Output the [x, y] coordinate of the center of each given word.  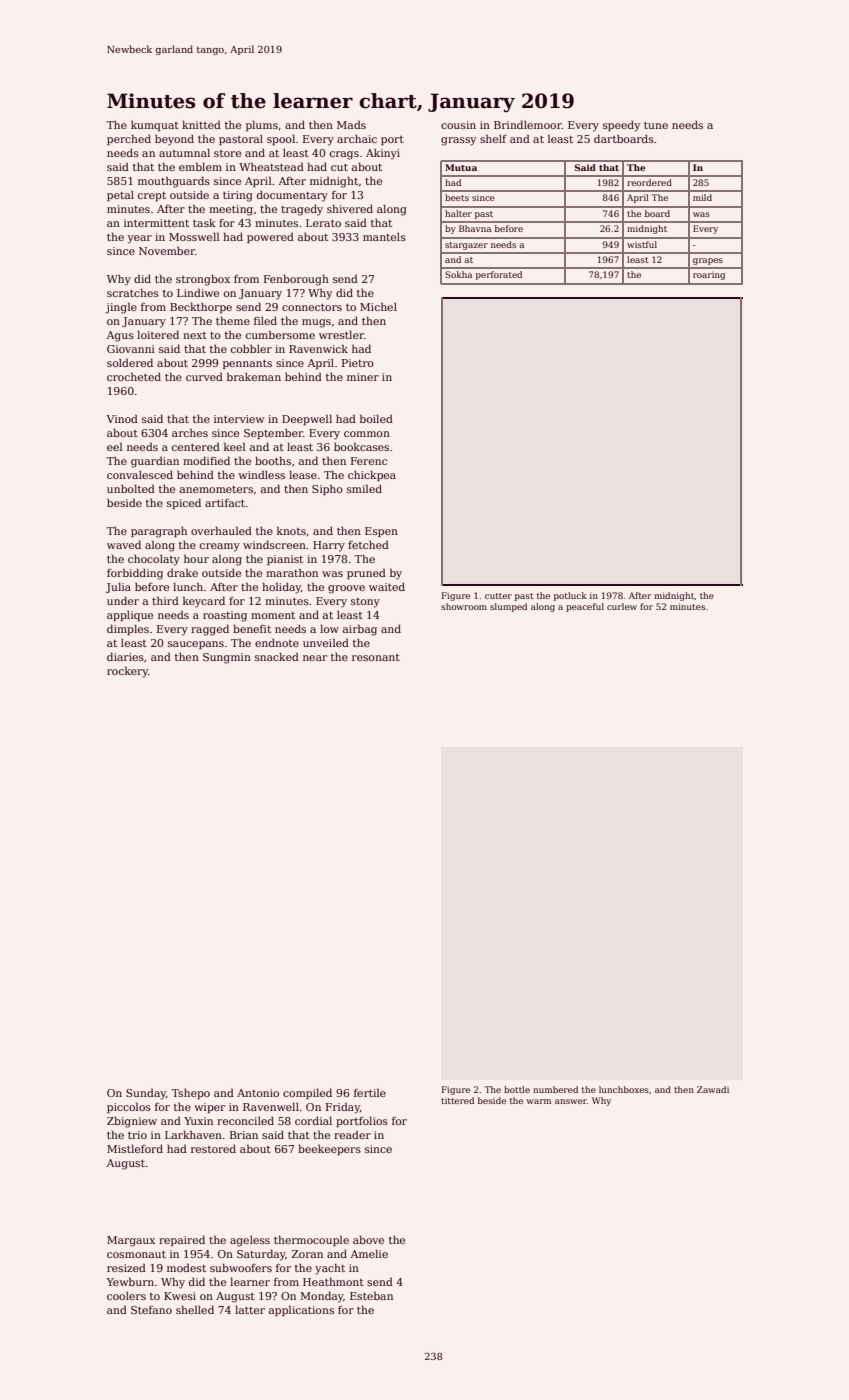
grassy [458, 141]
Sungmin [227, 658]
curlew [622, 606]
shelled [195, 1309]
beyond [174, 140]
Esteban [371, 1295]
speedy [621, 126]
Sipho [327, 489]
